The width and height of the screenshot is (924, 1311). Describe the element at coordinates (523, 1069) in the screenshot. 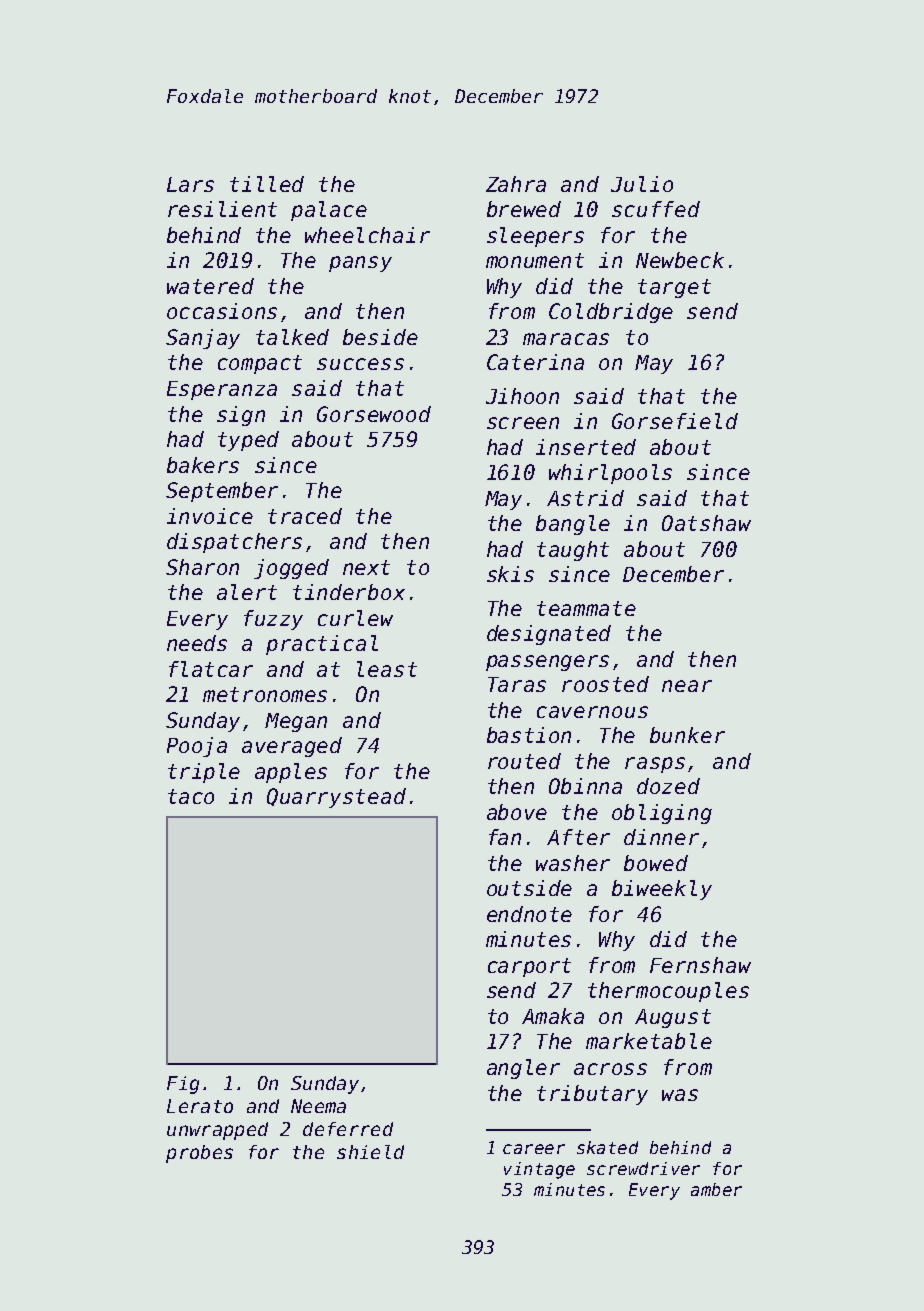

I see `angler` at that location.
